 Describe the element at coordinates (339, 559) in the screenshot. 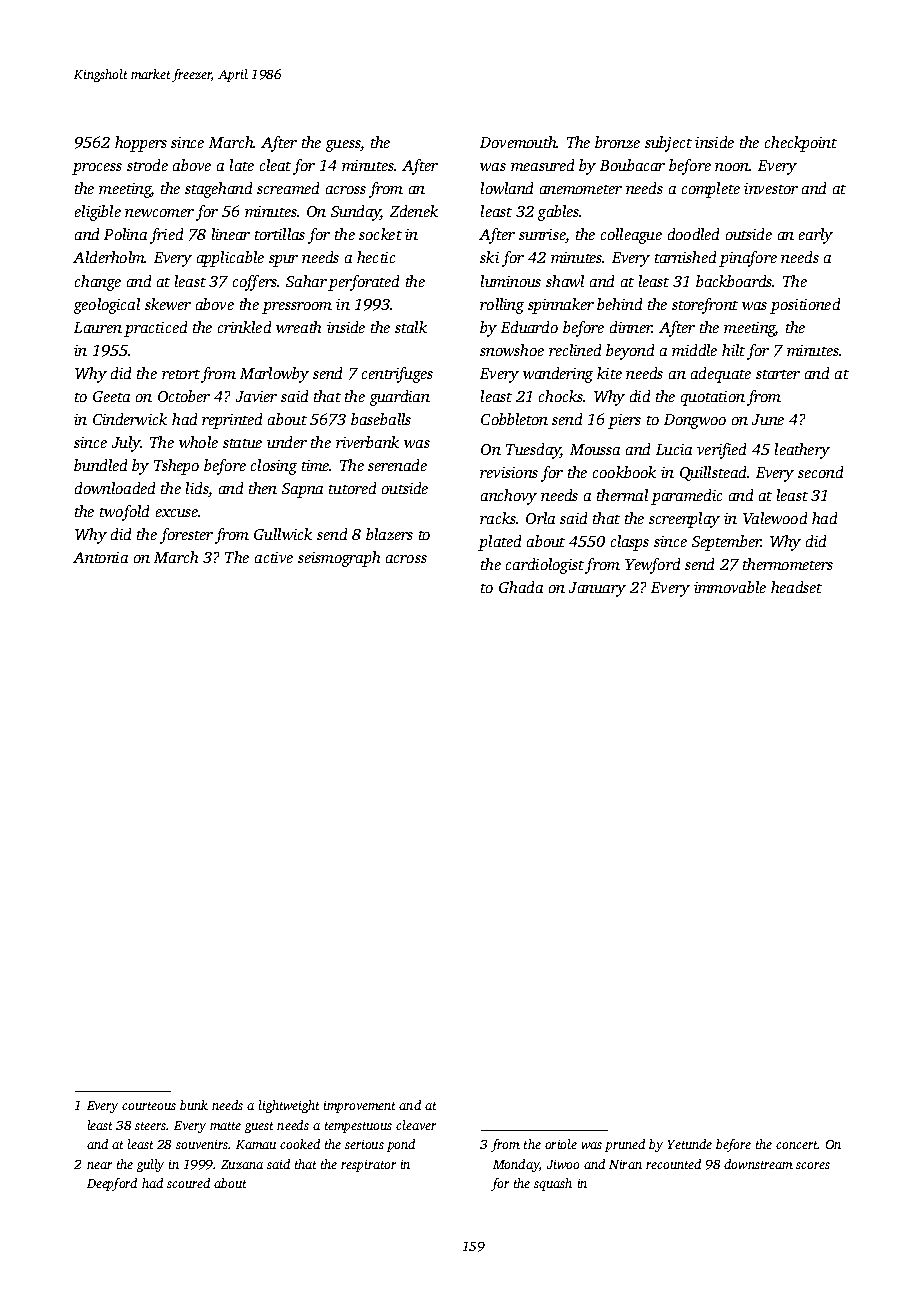

I see `seismograph` at that location.
